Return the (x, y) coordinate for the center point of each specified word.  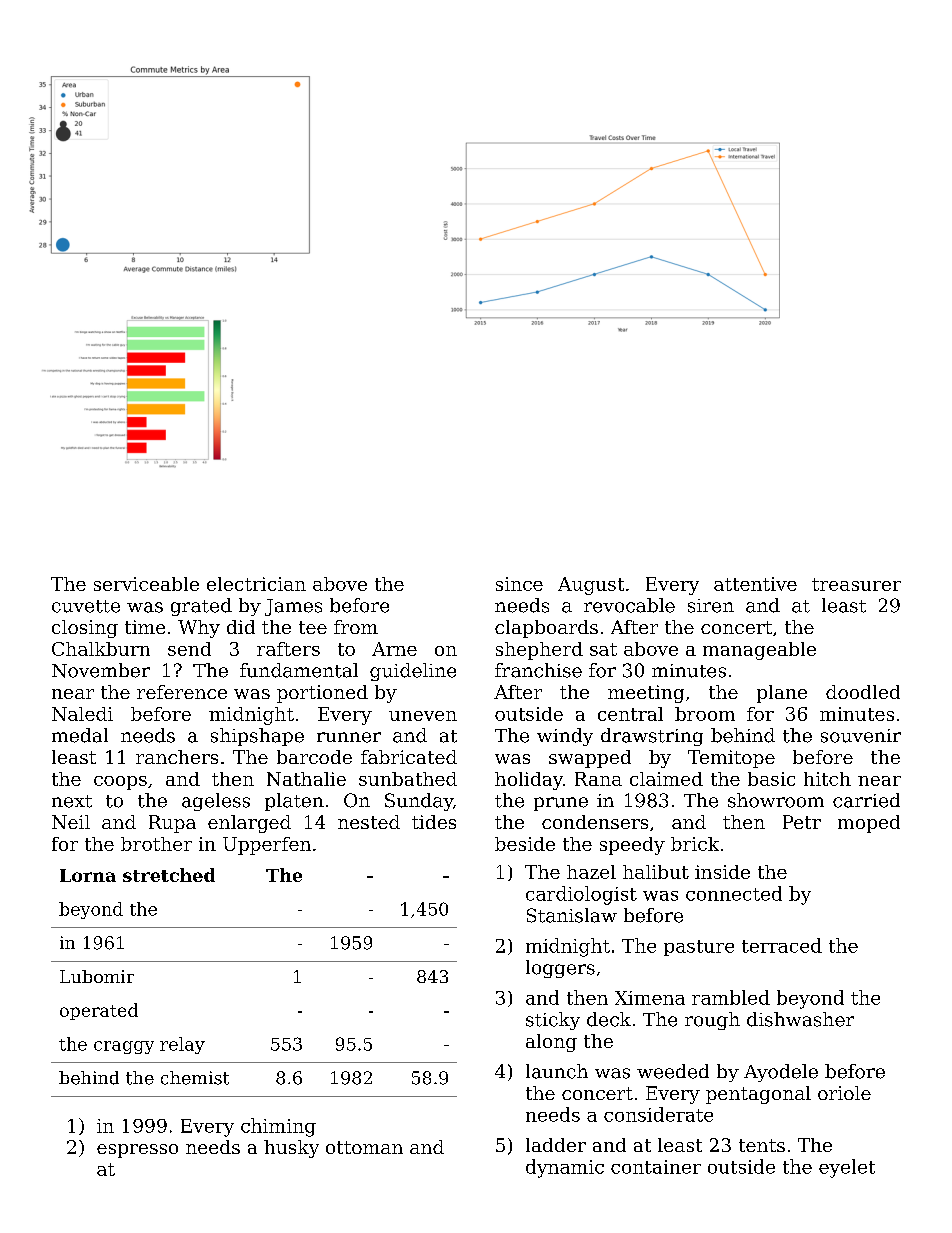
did (241, 627)
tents (762, 1145)
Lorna (88, 875)
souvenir (861, 736)
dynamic (565, 1168)
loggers (560, 969)
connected (734, 893)
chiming (278, 1127)
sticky (553, 1021)
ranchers (177, 757)
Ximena (650, 998)
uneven (423, 716)
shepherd (539, 651)
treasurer (856, 584)
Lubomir (97, 976)
